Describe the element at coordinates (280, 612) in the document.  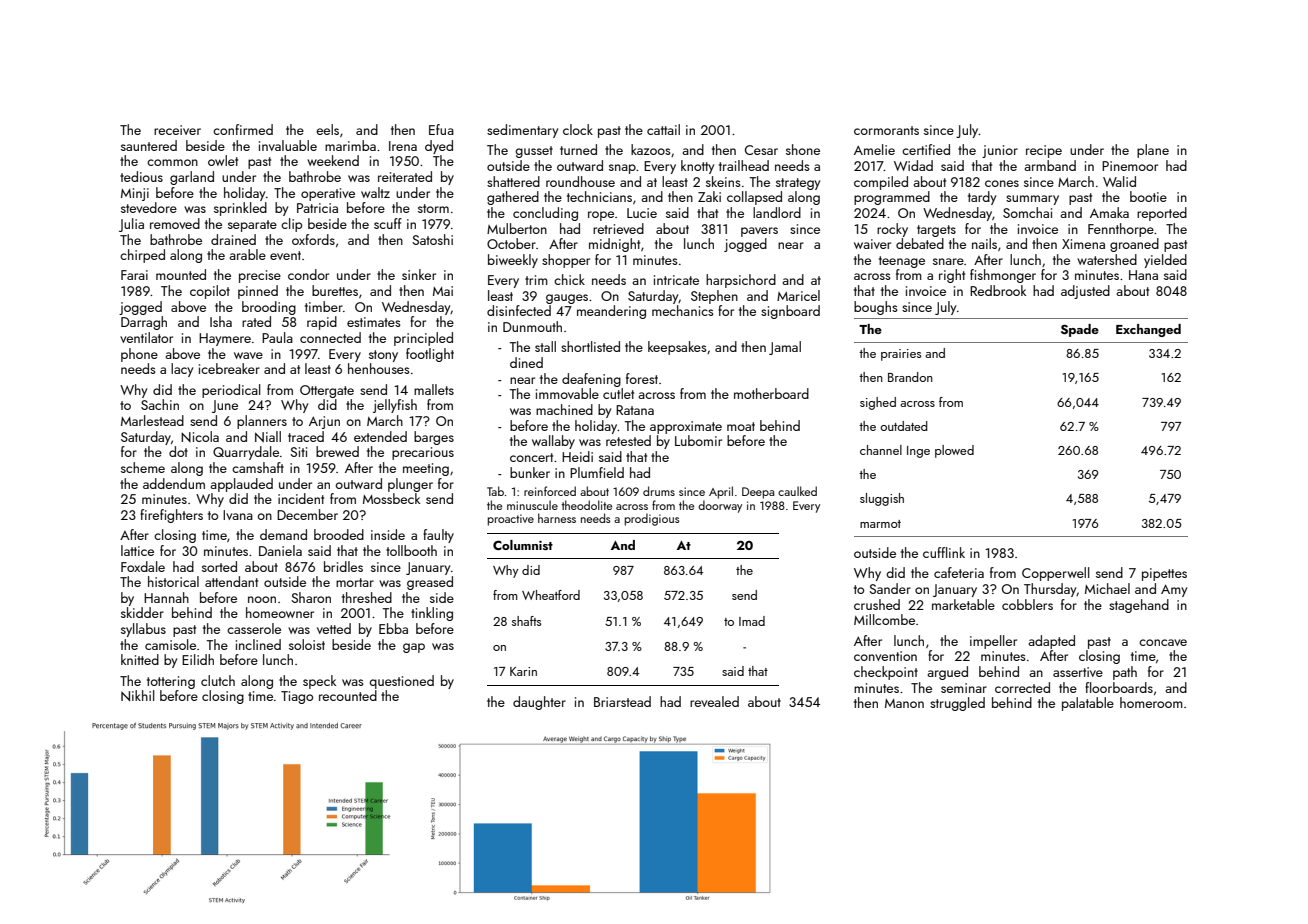
I see `homeowner` at that location.
